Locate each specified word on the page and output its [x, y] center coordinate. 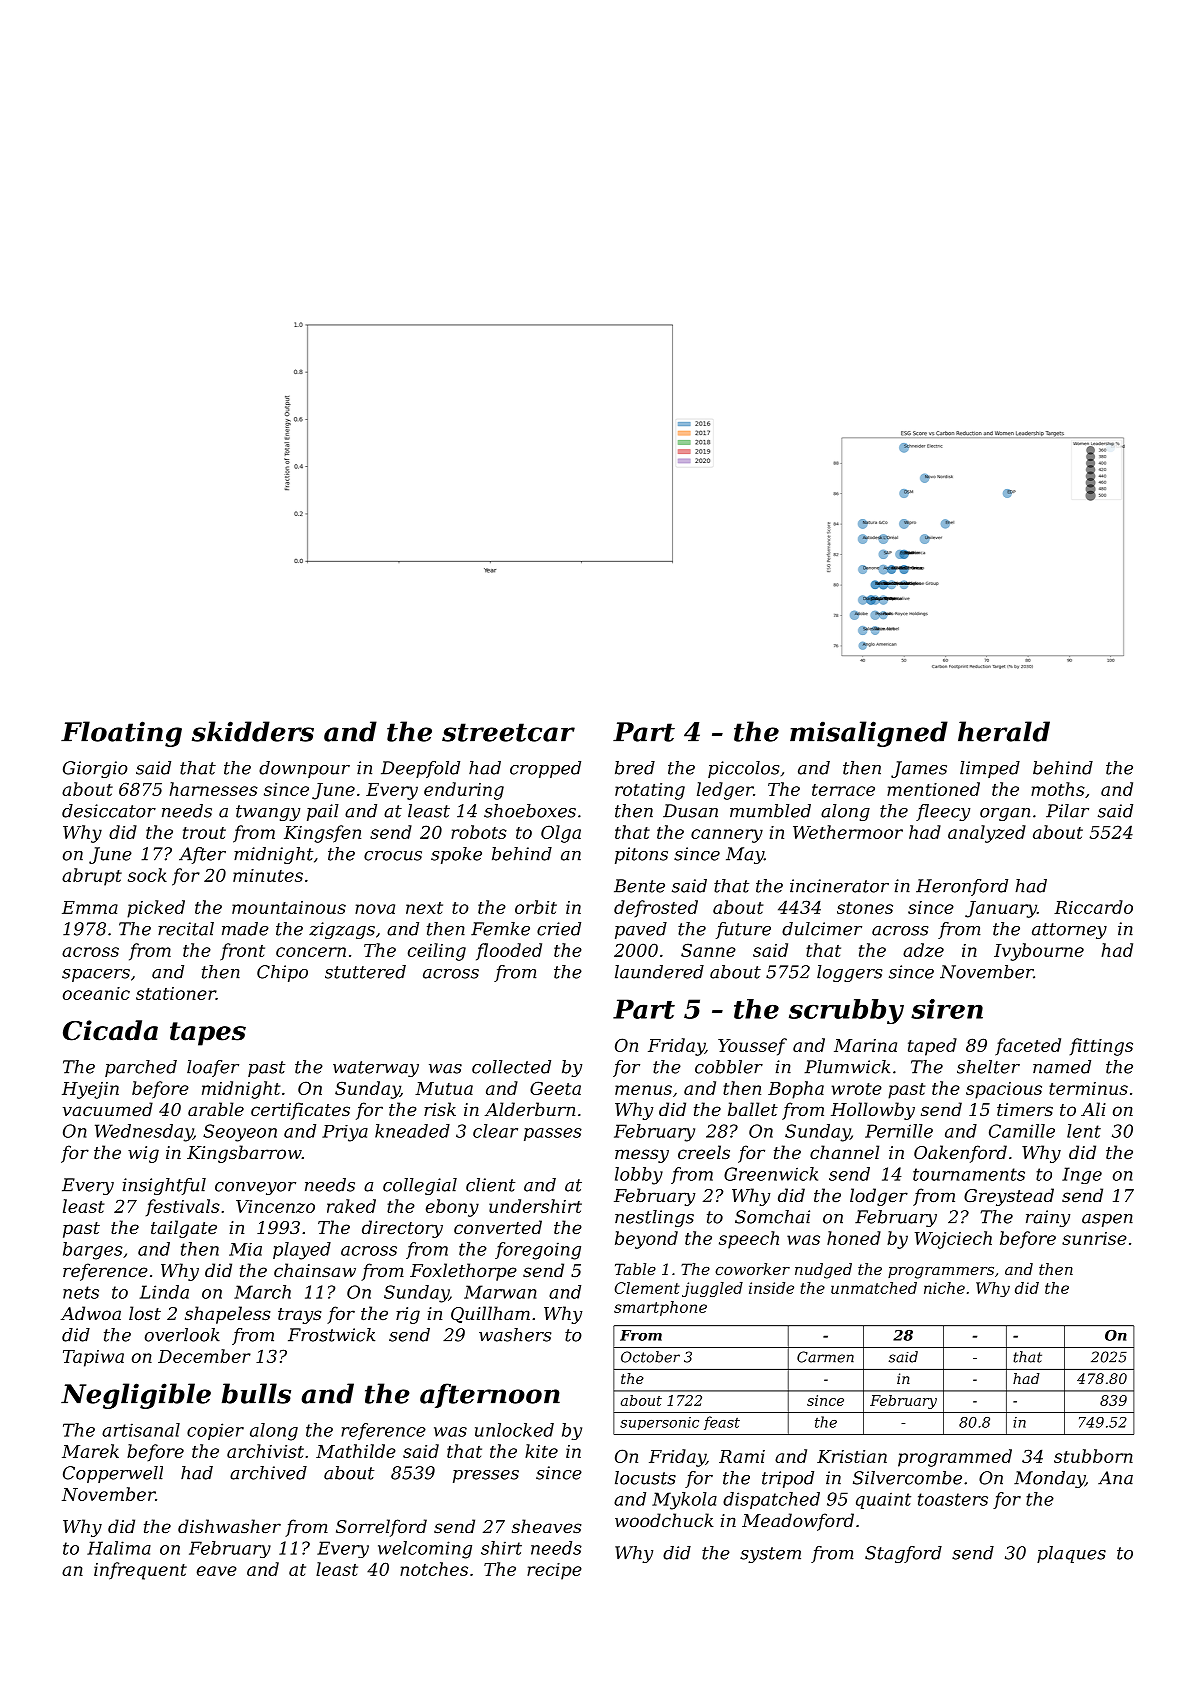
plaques [1071, 1554]
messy [642, 1156]
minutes [268, 875]
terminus [1088, 1088]
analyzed [987, 834]
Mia [245, 1249]
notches [434, 1569]
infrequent [140, 1571]
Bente [639, 886]
